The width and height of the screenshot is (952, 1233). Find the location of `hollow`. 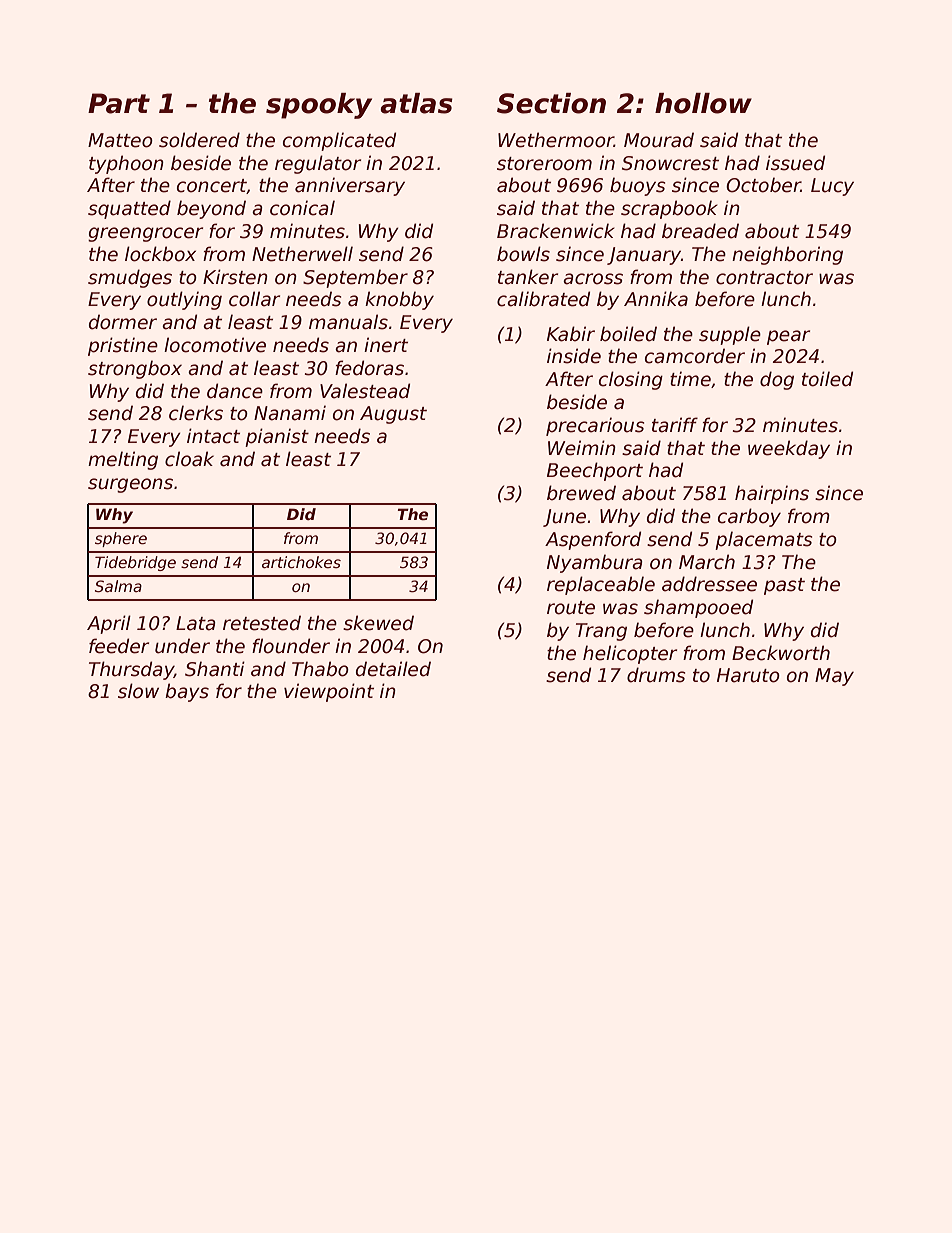

hollow is located at coordinates (703, 103).
